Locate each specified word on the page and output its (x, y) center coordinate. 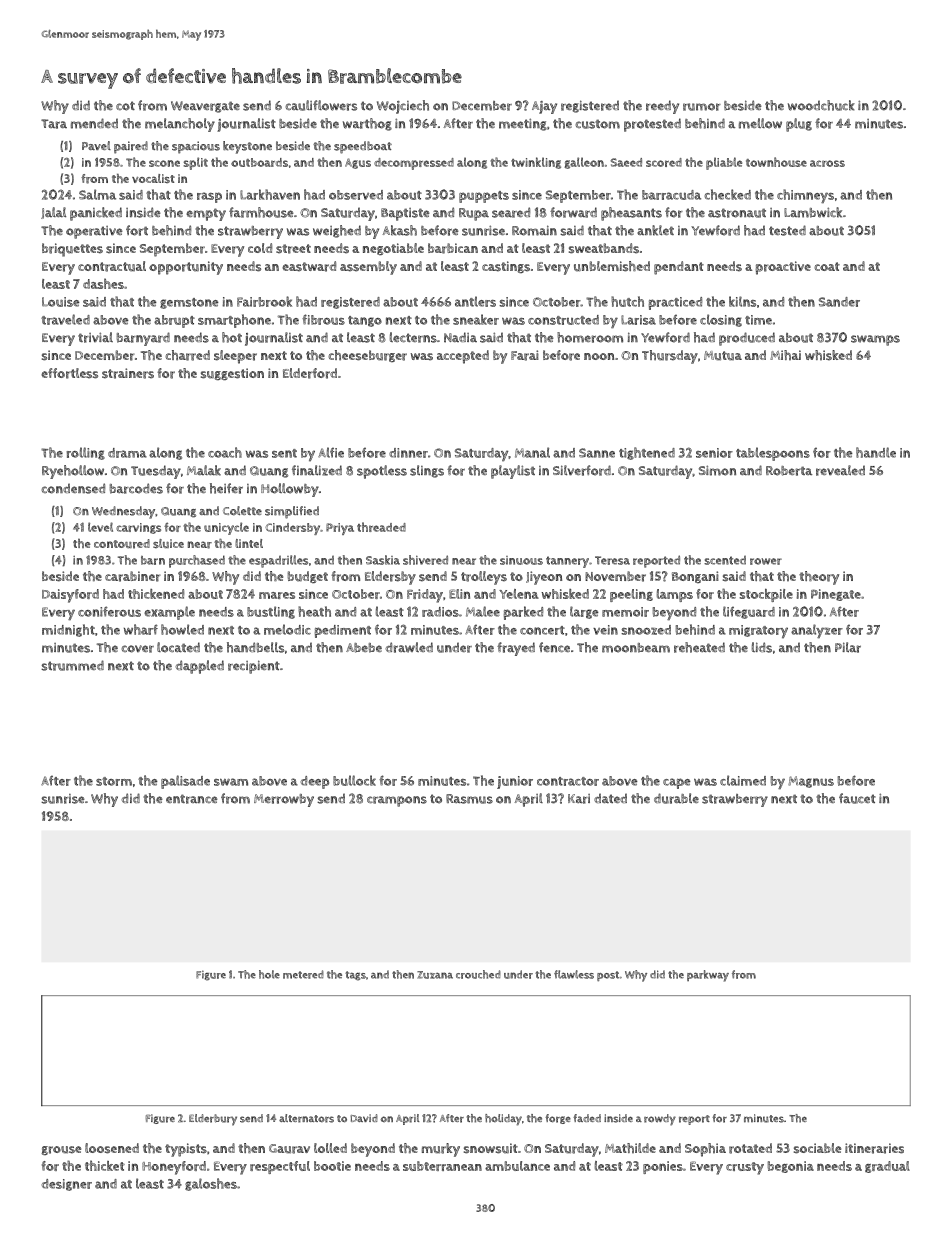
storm (114, 781)
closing (721, 320)
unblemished (612, 266)
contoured (122, 544)
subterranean (442, 1166)
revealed (840, 470)
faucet (857, 798)
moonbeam (636, 648)
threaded (381, 527)
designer (66, 1185)
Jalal (53, 213)
